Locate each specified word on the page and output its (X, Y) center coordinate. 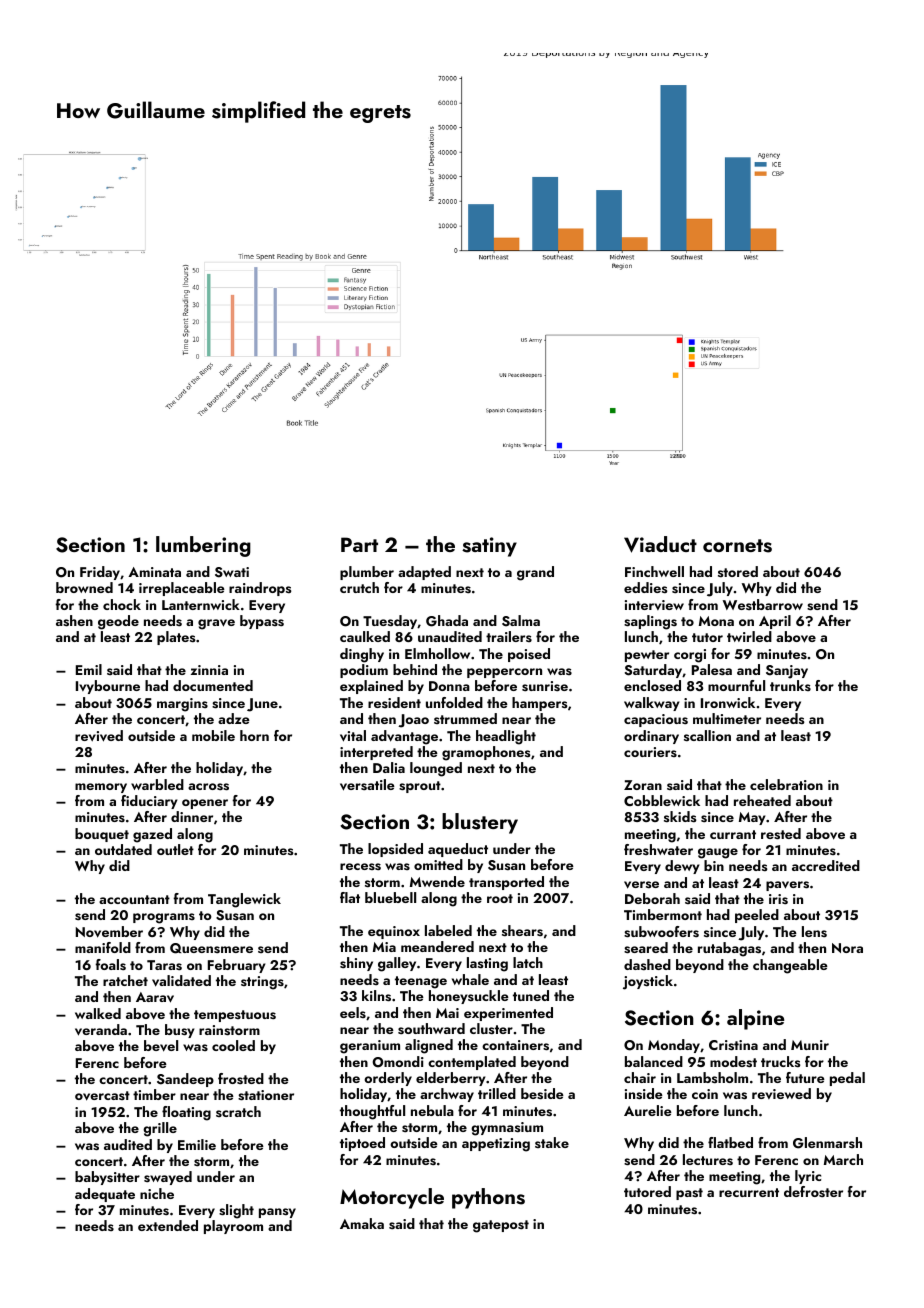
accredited (826, 865)
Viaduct (660, 544)
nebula (432, 1110)
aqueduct (458, 850)
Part (359, 544)
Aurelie (648, 1110)
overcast (102, 1096)
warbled (157, 784)
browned (84, 587)
